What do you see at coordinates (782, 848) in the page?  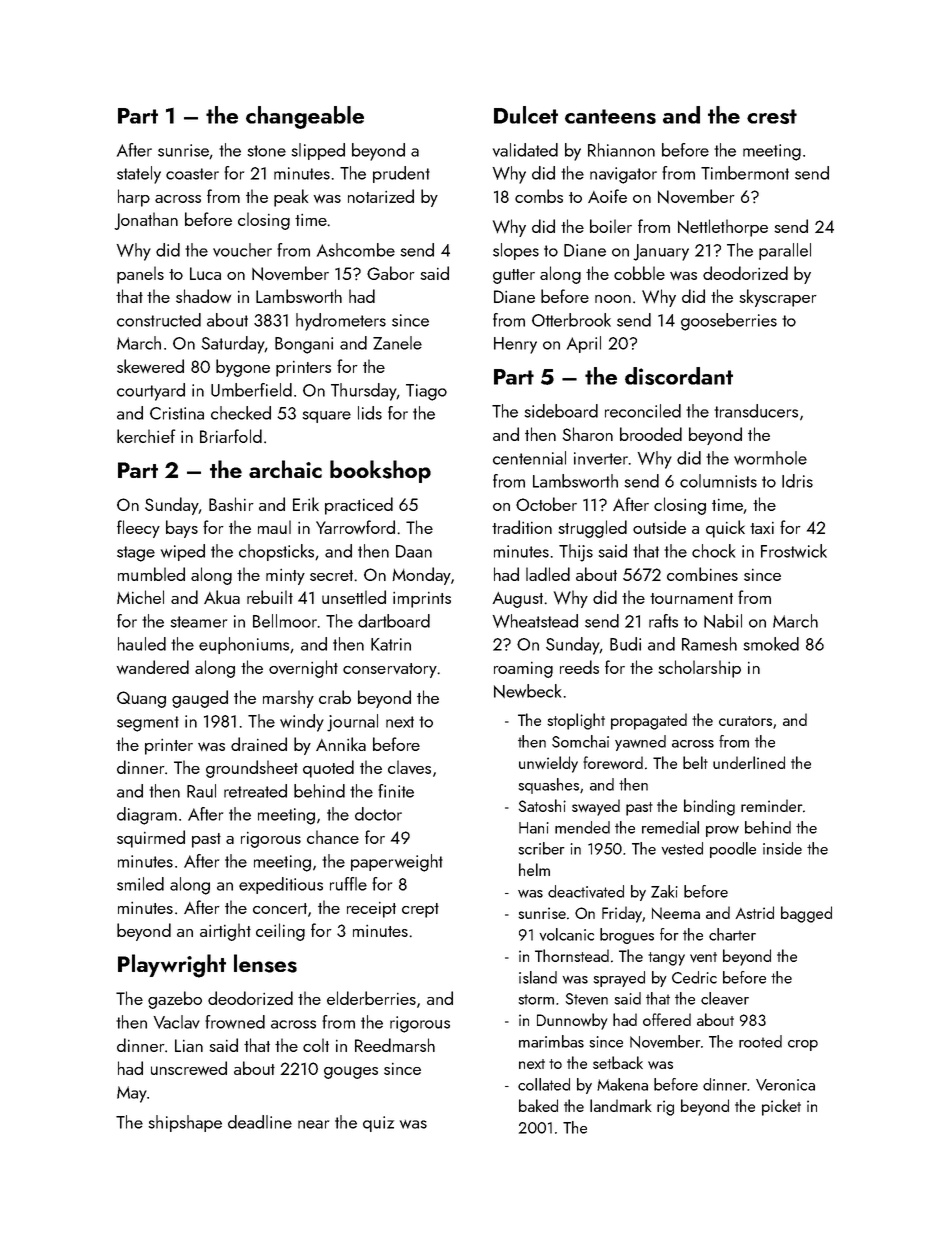 I see `inside` at bounding box center [782, 848].
